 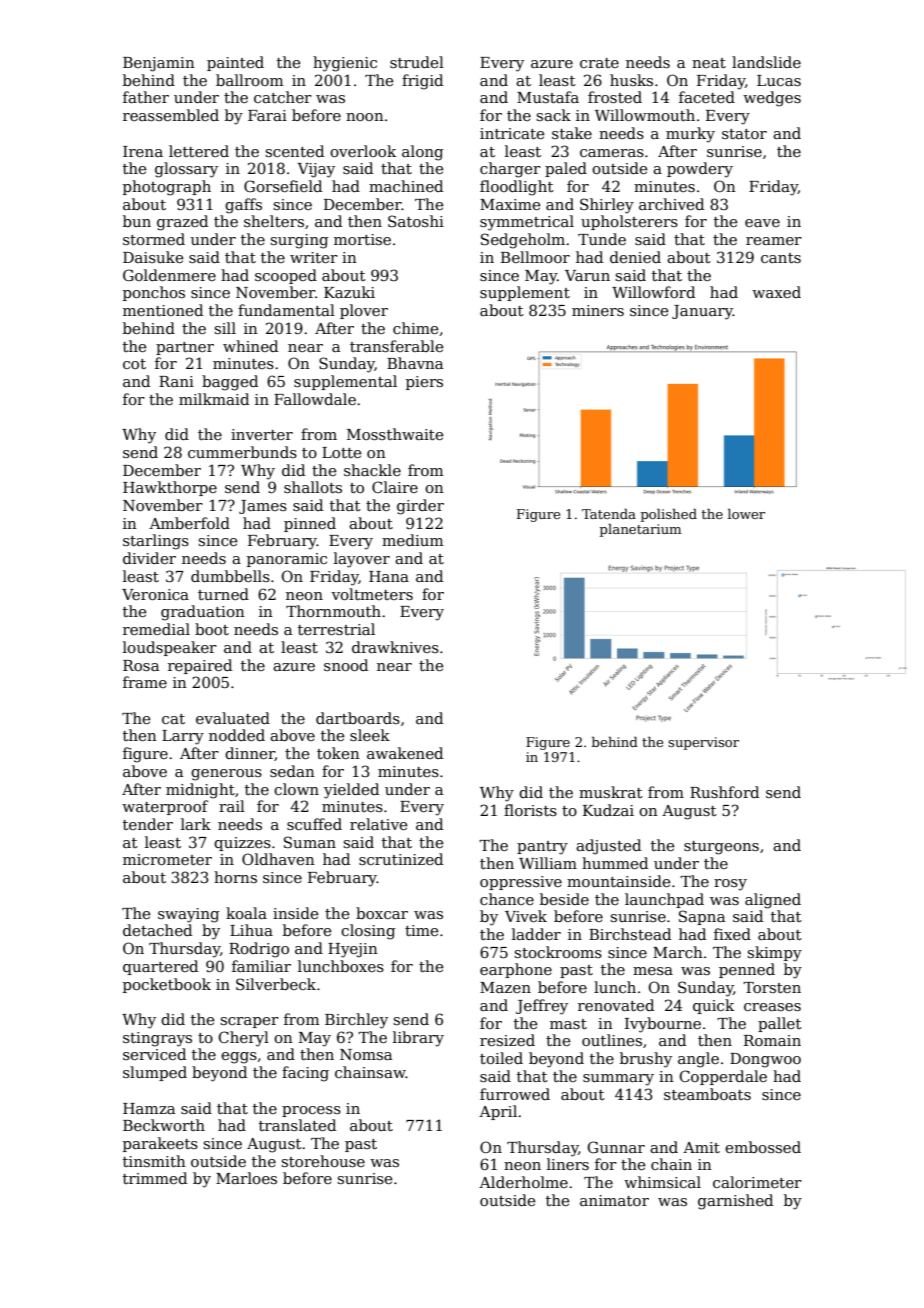 I want to click on Satoshi, so click(x=416, y=221).
